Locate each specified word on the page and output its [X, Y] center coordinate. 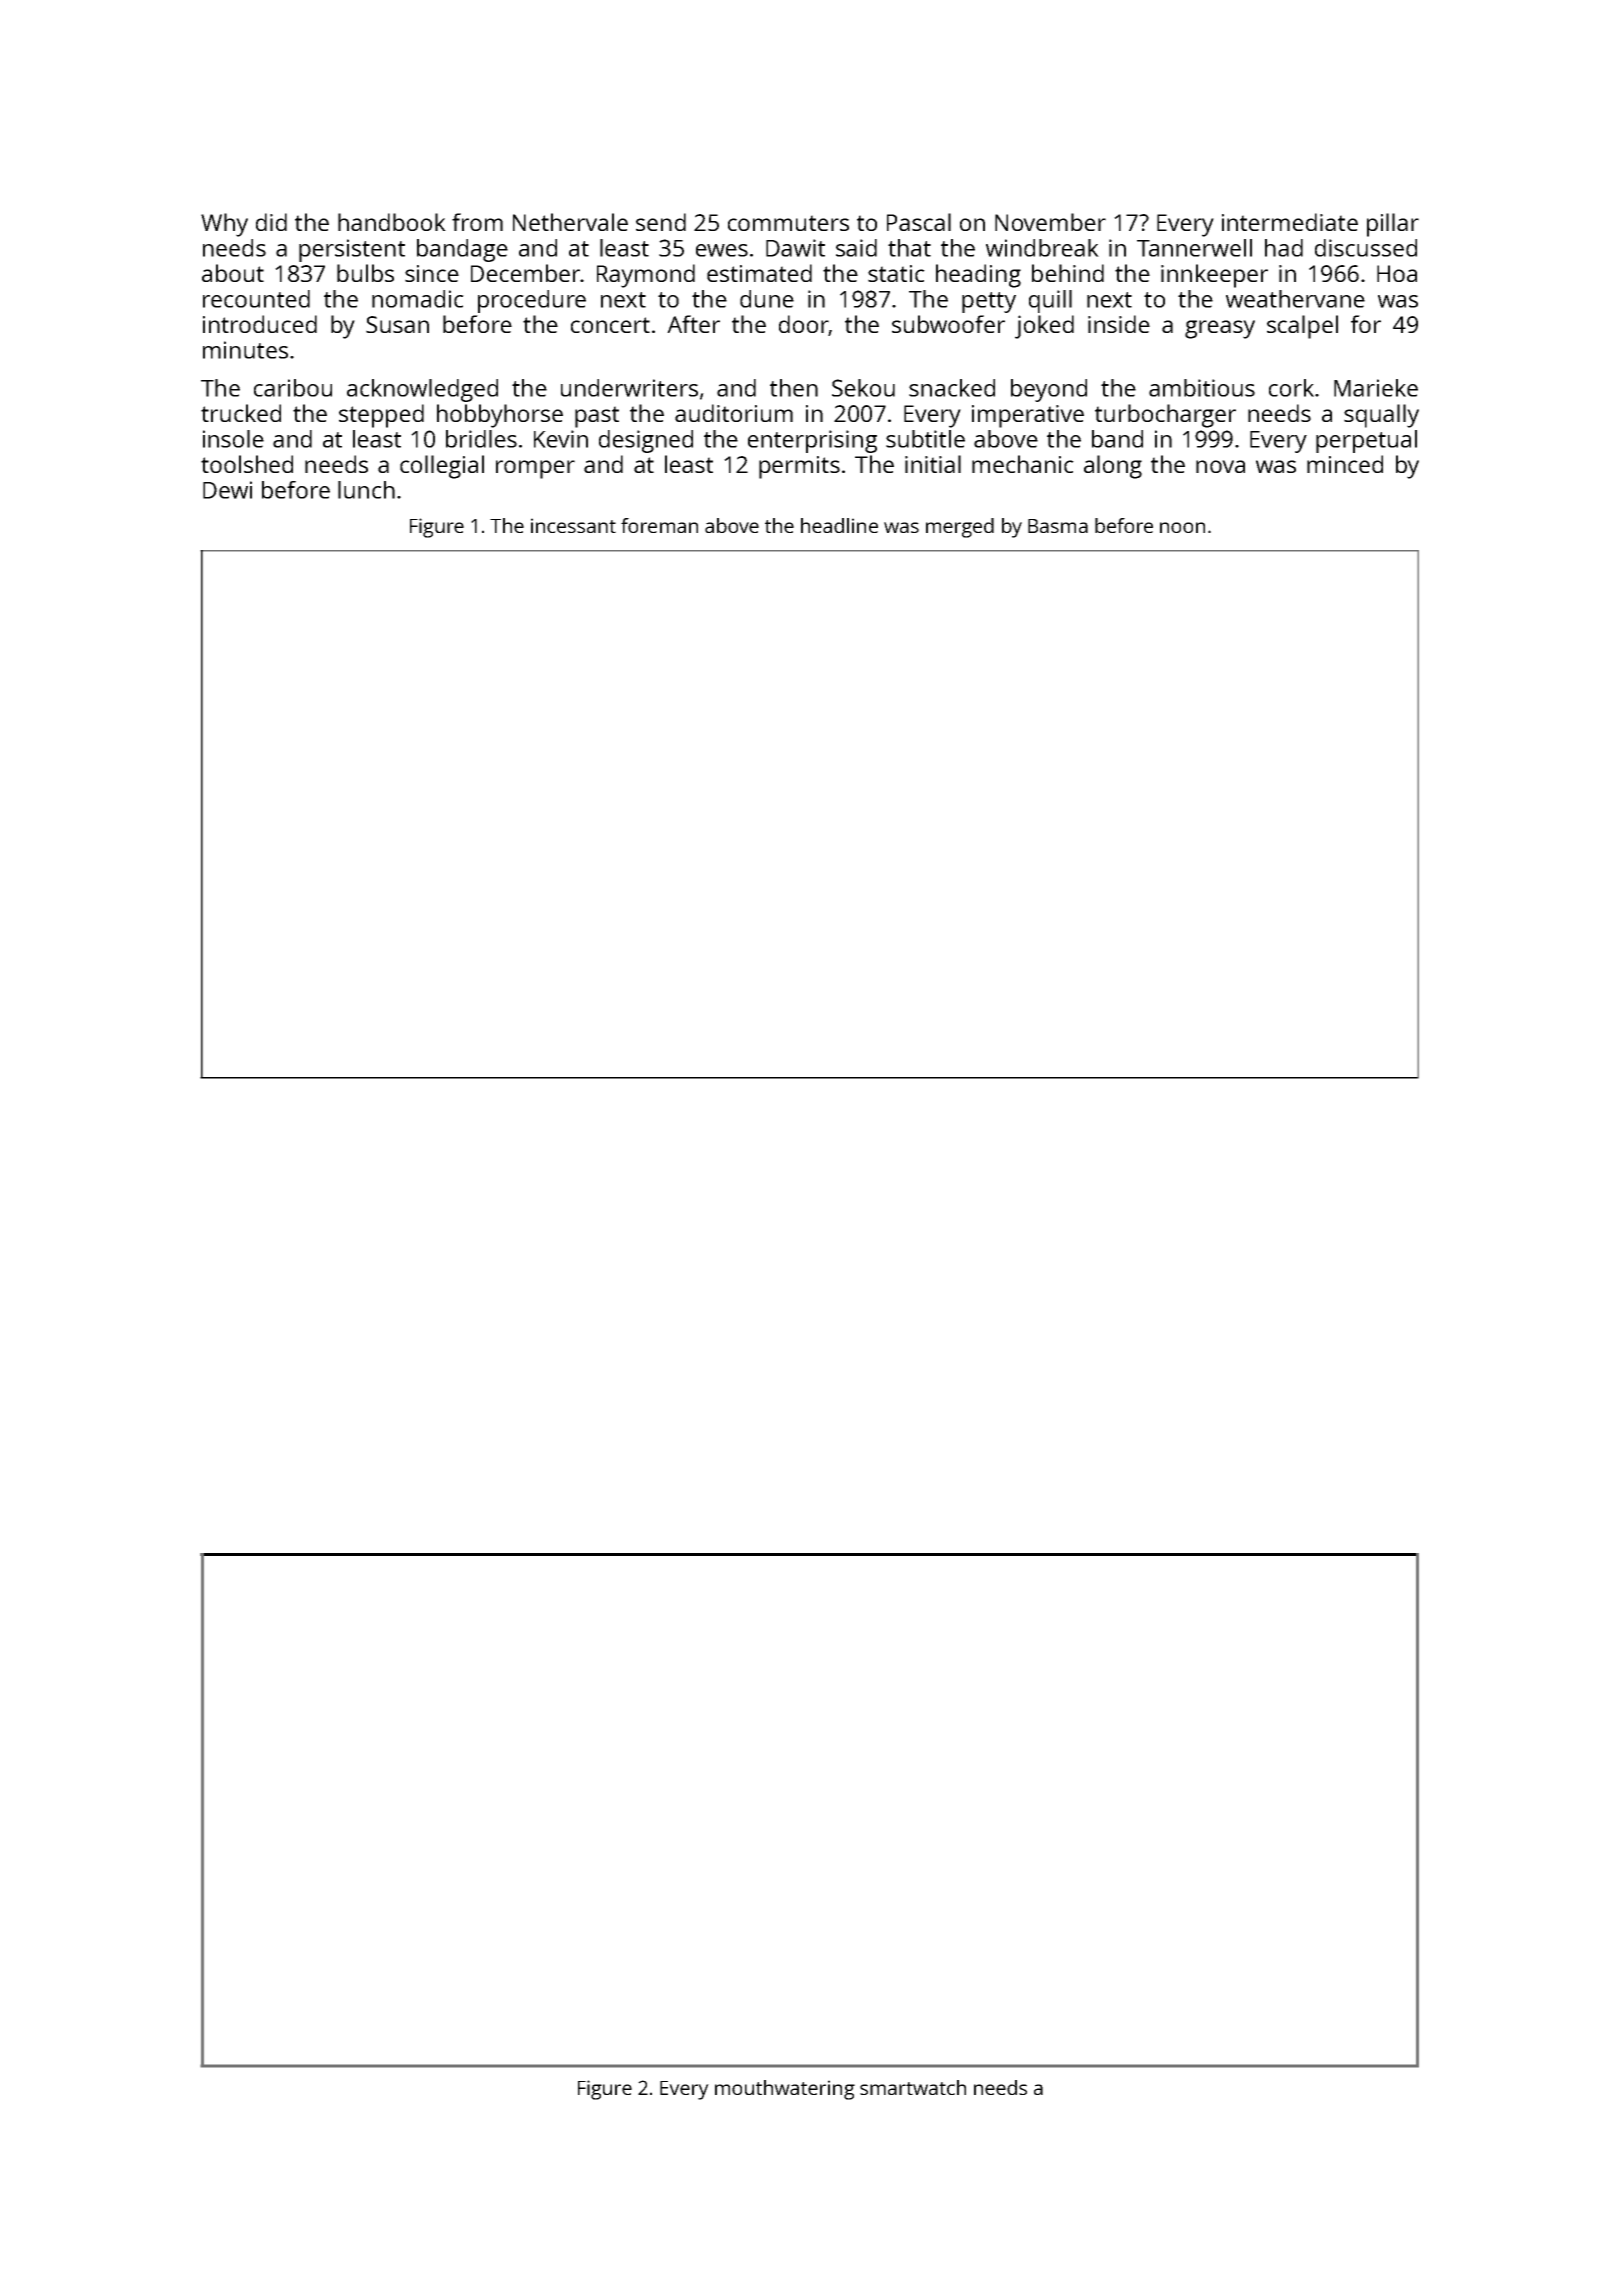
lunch [366, 490]
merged [960, 528]
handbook [392, 222]
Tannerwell [1194, 248]
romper [535, 469]
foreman [659, 525]
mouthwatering [785, 2090]
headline [839, 525]
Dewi [227, 490]
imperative [1028, 416]
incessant [573, 525]
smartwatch [913, 2087]
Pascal [919, 222]
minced [1345, 464]
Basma [1058, 526]
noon [1182, 527]
